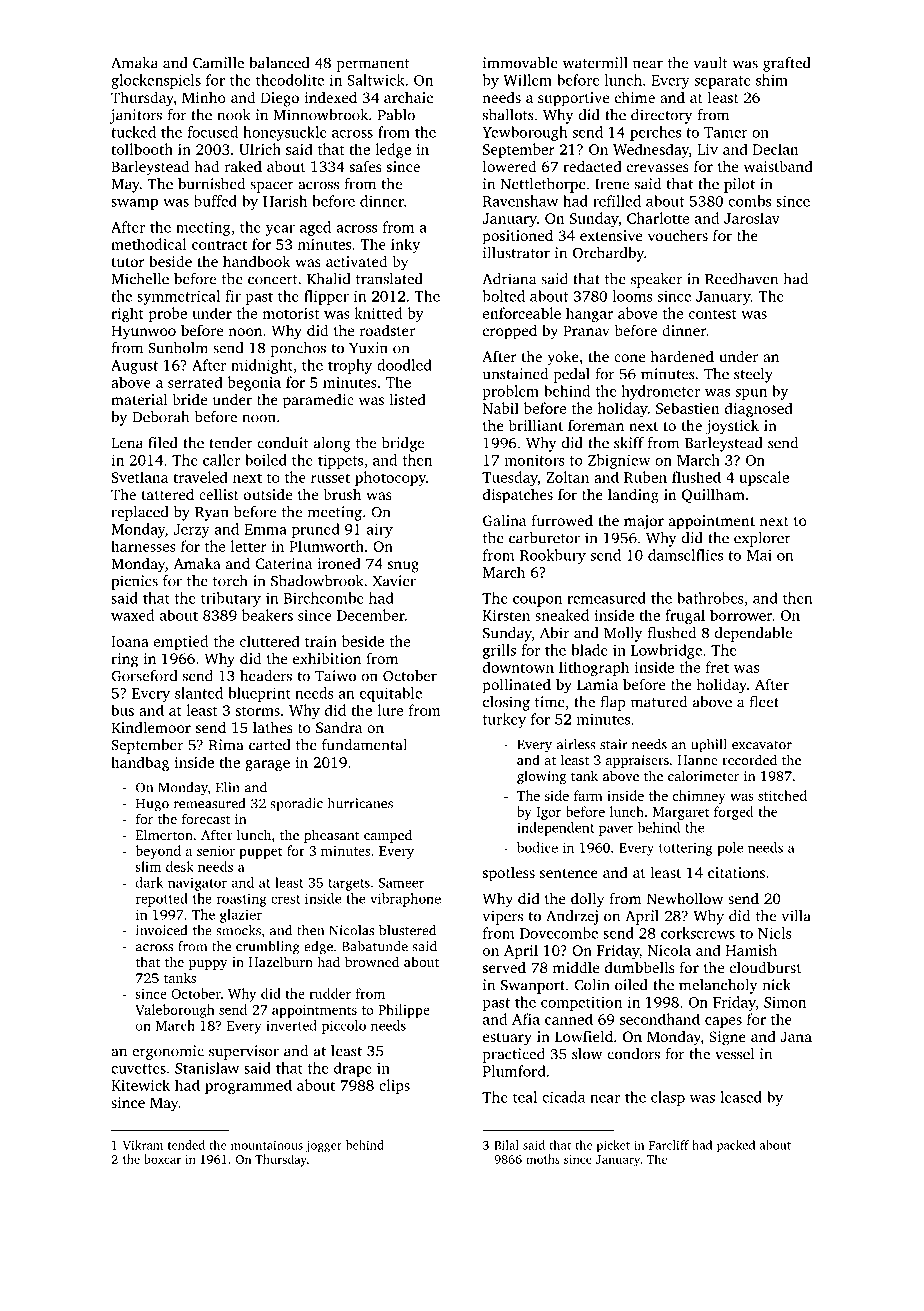  Describe the element at coordinates (681, 813) in the screenshot. I see `Margaret` at that location.
